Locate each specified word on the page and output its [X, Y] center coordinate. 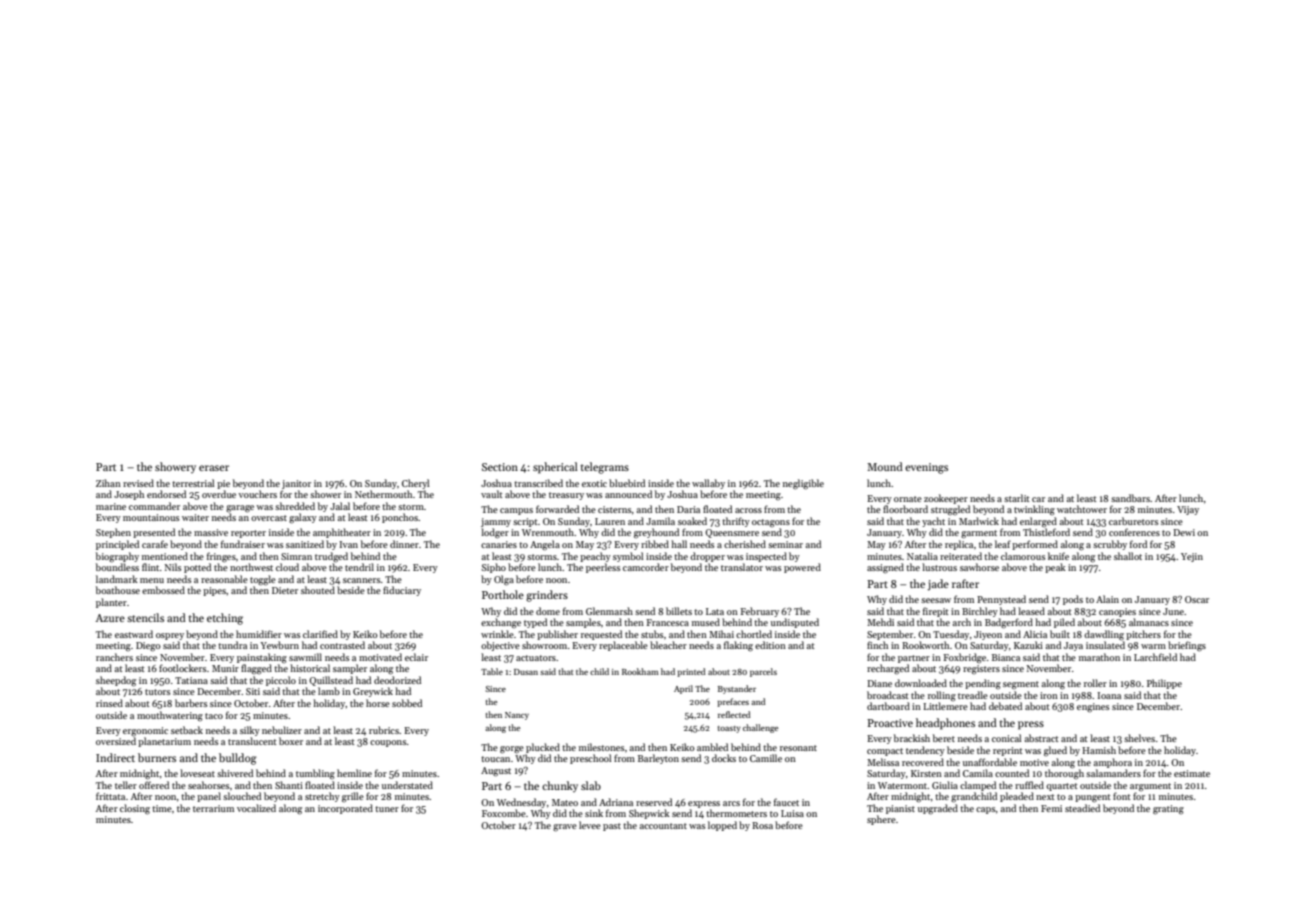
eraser [214, 468]
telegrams [604, 468]
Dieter [285, 590]
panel [209, 797]
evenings [926, 468]
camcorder [646, 567]
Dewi [1184, 532]
